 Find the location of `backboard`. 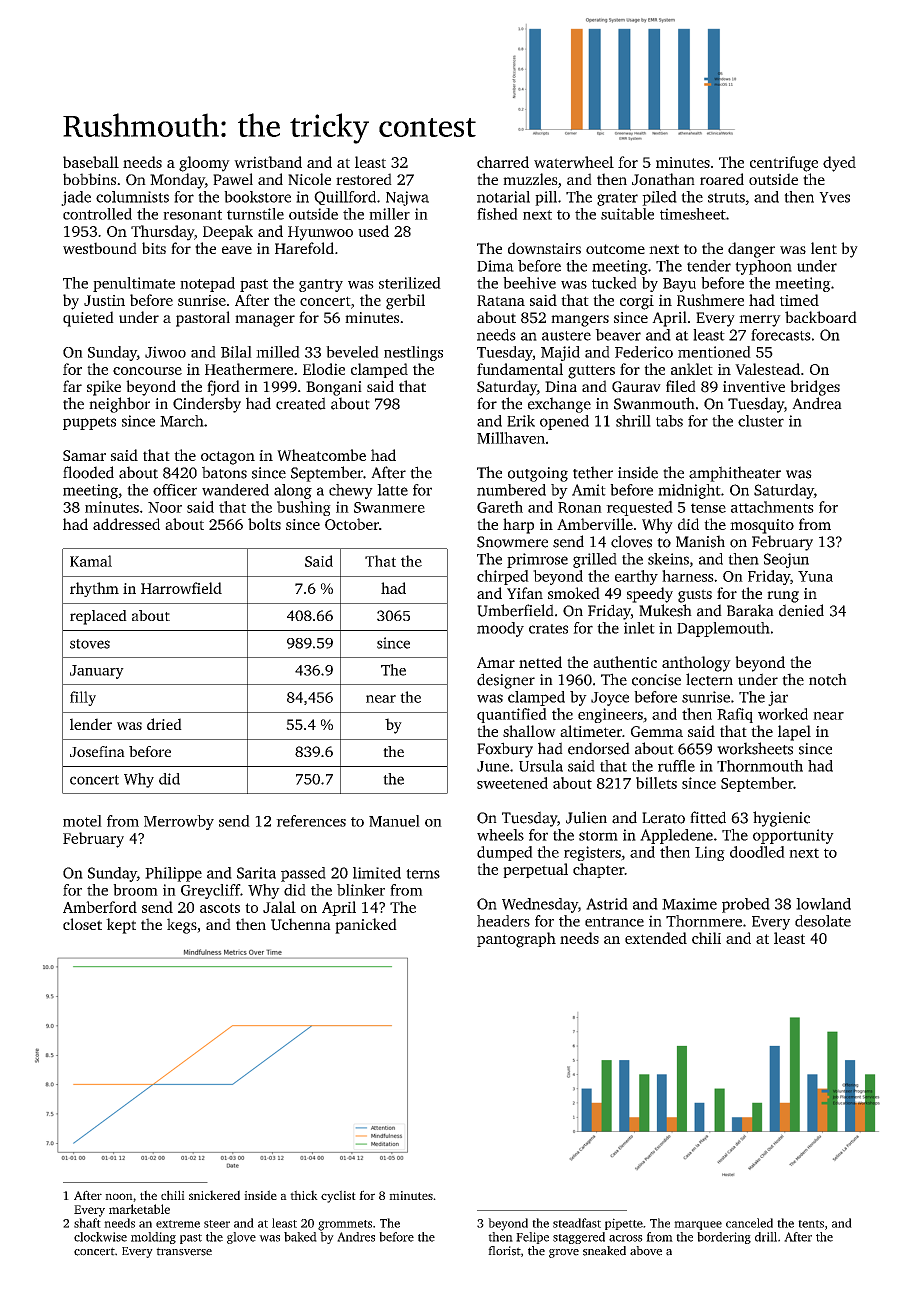

backboard is located at coordinates (821, 317).
